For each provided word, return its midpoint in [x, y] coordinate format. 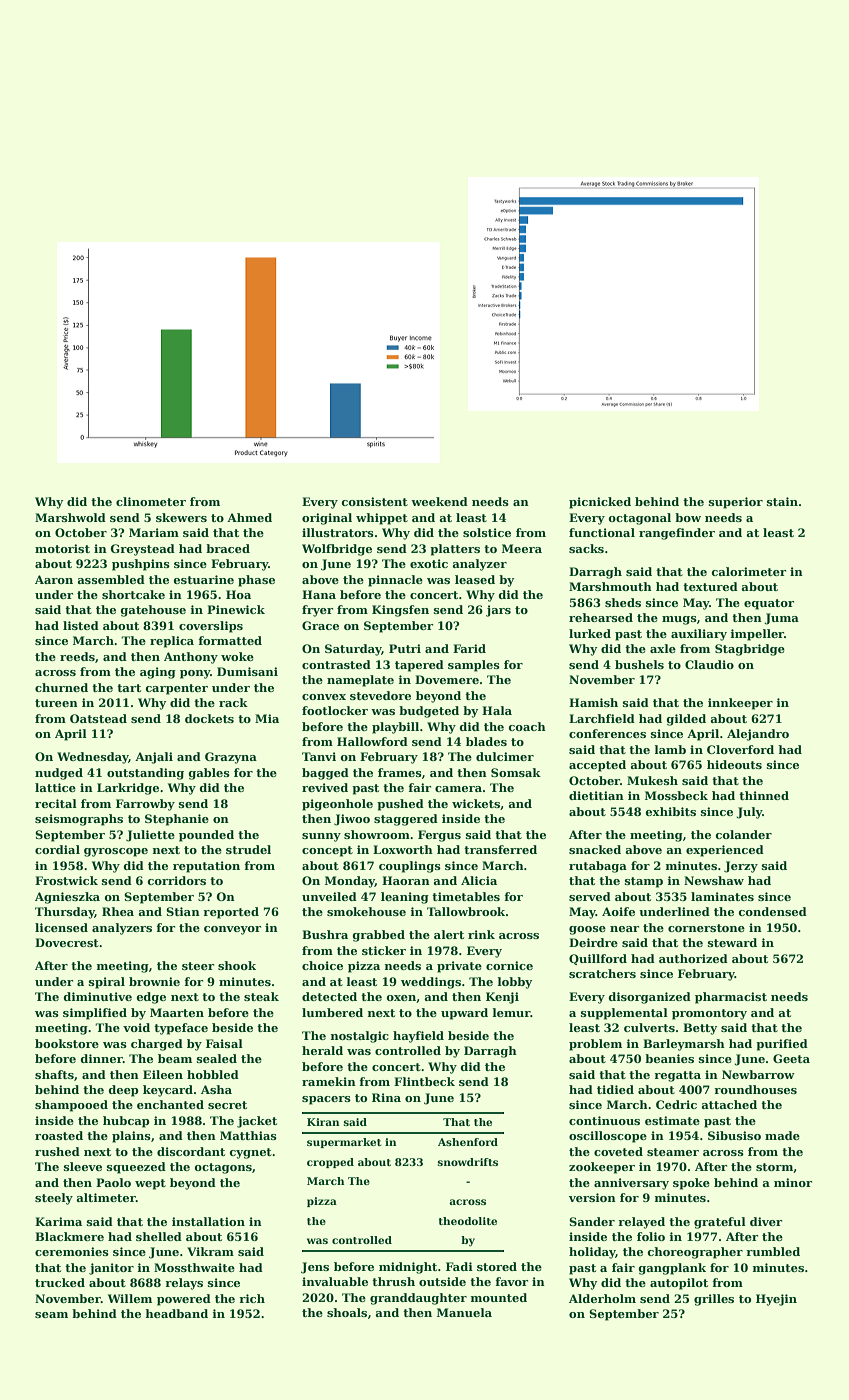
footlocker [335, 710]
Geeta [791, 1058]
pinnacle [395, 581]
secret [227, 1105]
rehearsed [601, 617]
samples [474, 666]
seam [51, 1315]
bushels [639, 664]
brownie [154, 981]
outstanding [145, 774]
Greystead [142, 550]
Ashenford [468, 1142]
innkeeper [740, 704]
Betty [700, 1029]
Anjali [154, 758]
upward [464, 1014]
